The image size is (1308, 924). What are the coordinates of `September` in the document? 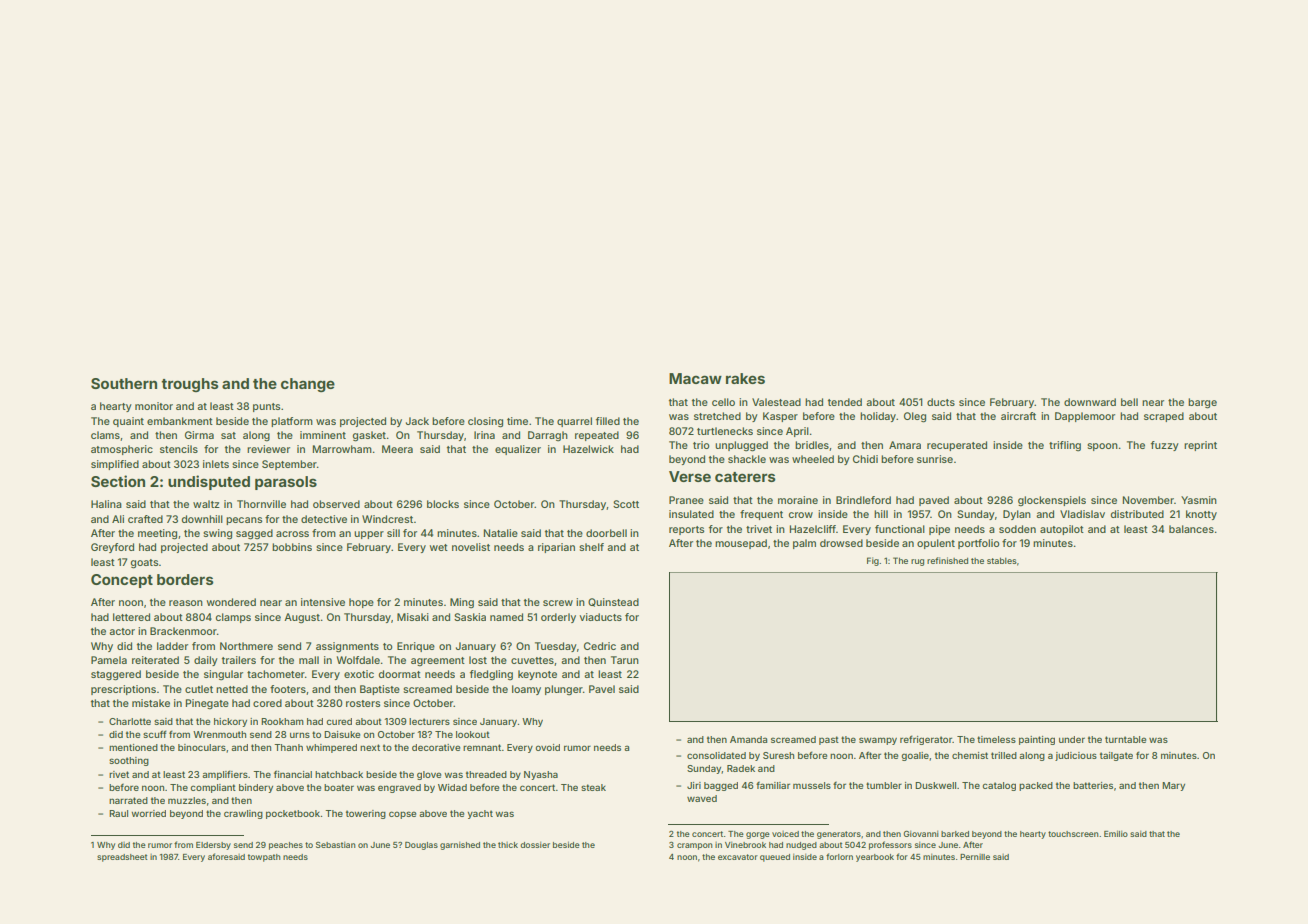 It's located at (289, 465).
